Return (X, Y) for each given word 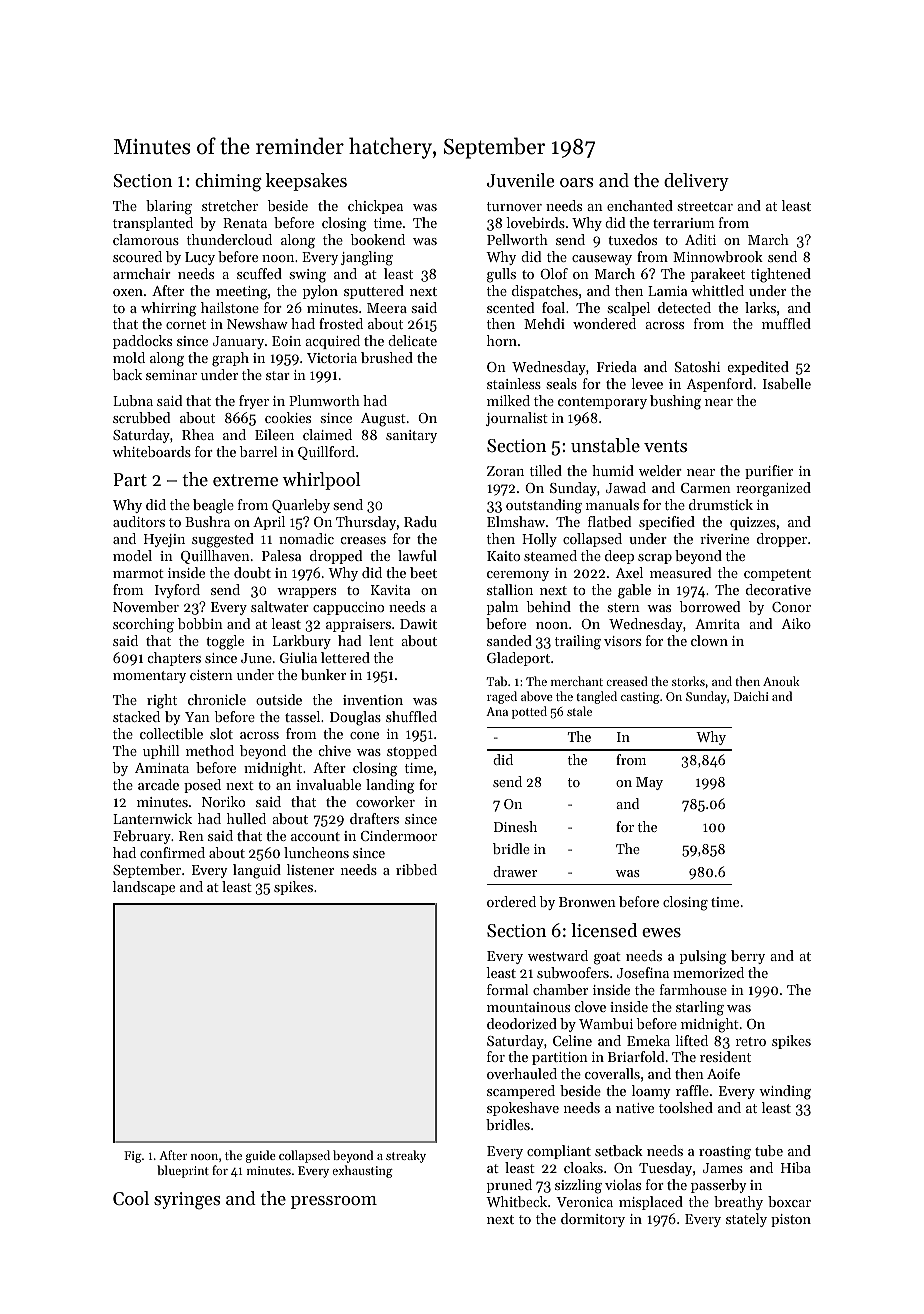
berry (748, 957)
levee (647, 383)
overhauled (522, 1073)
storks (688, 681)
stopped (412, 752)
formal (507, 989)
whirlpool (321, 481)
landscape (144, 888)
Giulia (298, 657)
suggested (223, 540)
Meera (387, 308)
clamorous (146, 239)
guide (261, 1156)
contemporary (602, 403)
